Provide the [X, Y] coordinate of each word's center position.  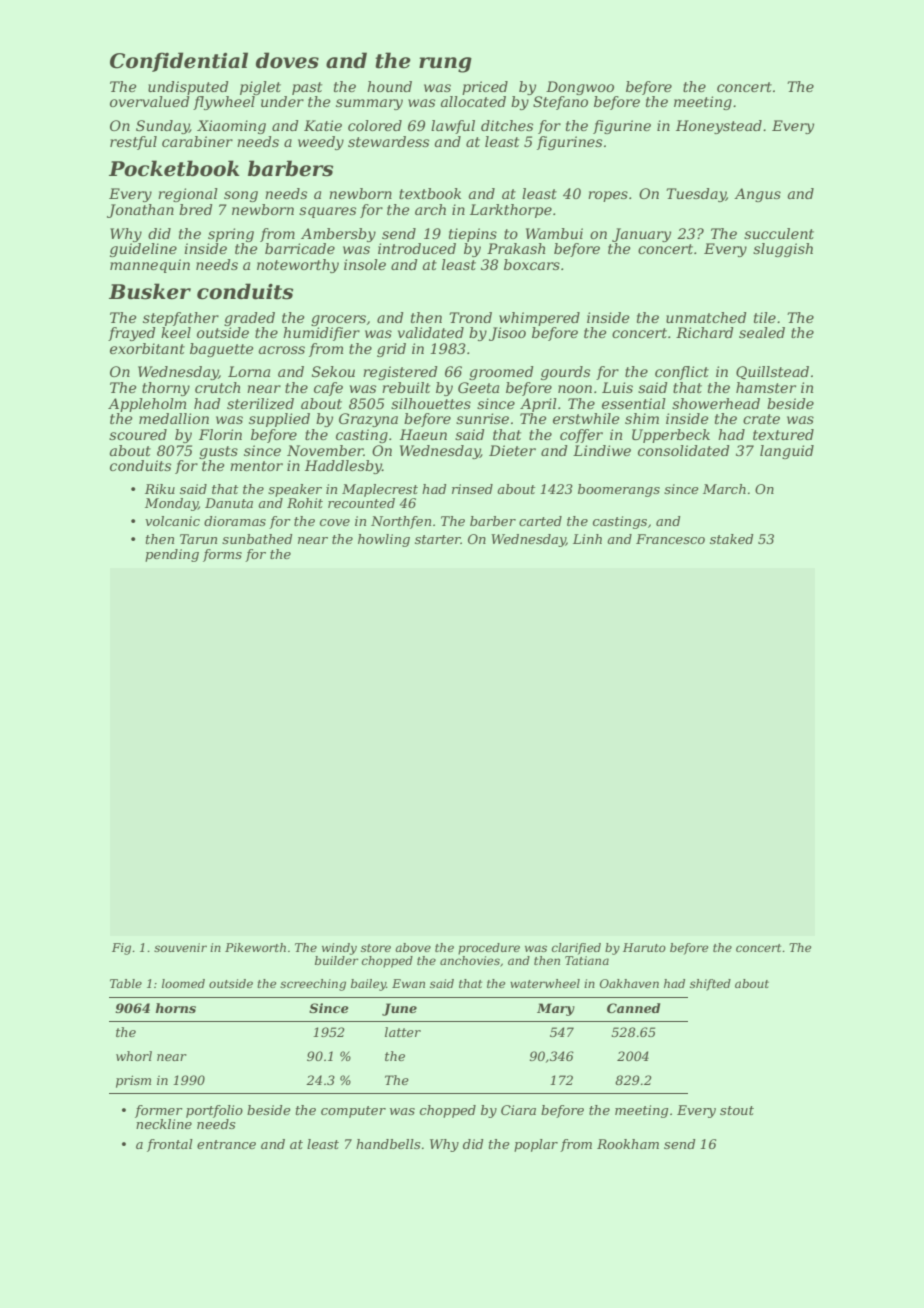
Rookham [628, 1144]
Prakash [516, 248]
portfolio [214, 1111]
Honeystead [719, 127]
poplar [536, 1145]
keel [176, 332]
